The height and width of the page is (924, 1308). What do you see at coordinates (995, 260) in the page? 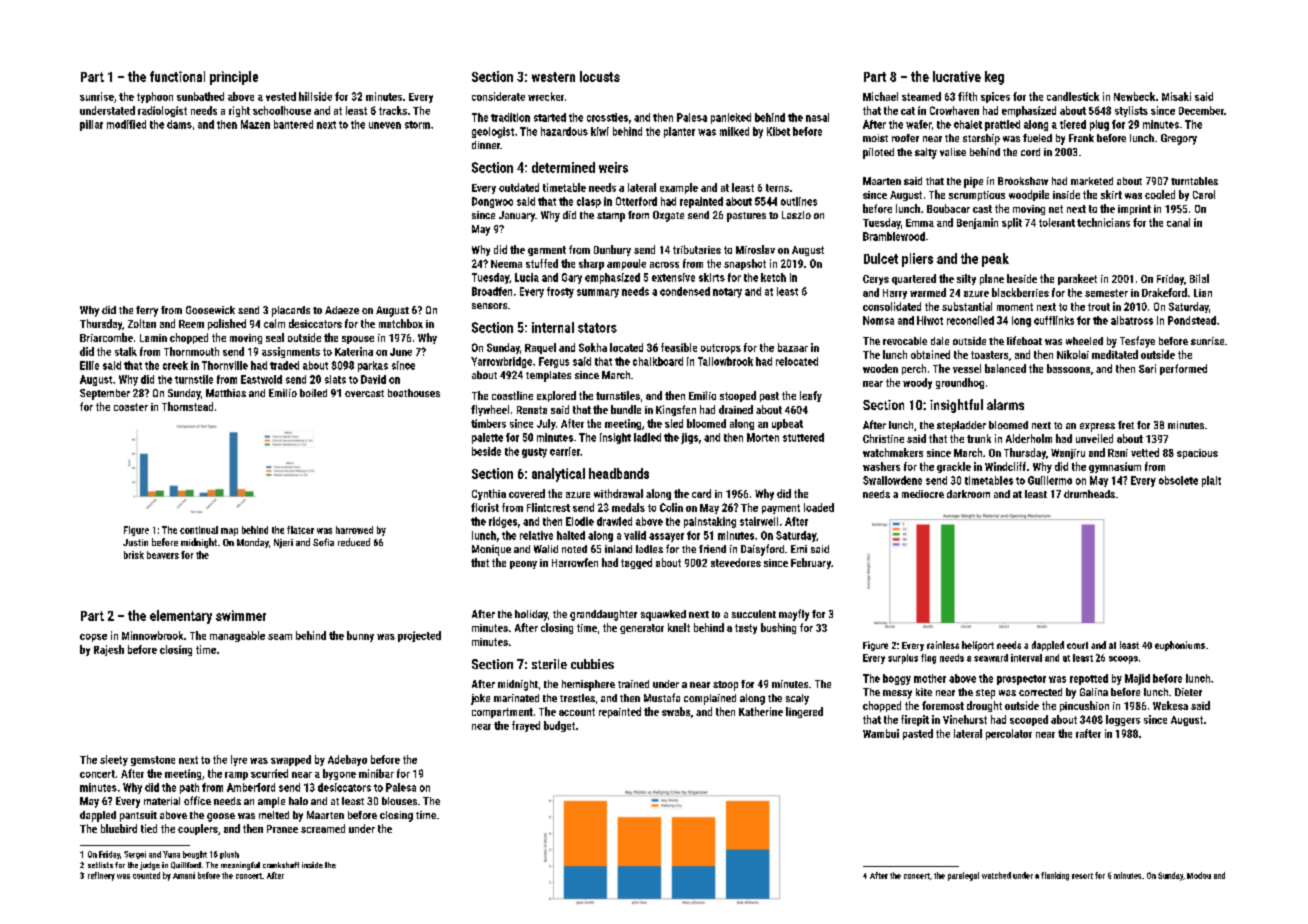
I see `peak` at bounding box center [995, 260].
